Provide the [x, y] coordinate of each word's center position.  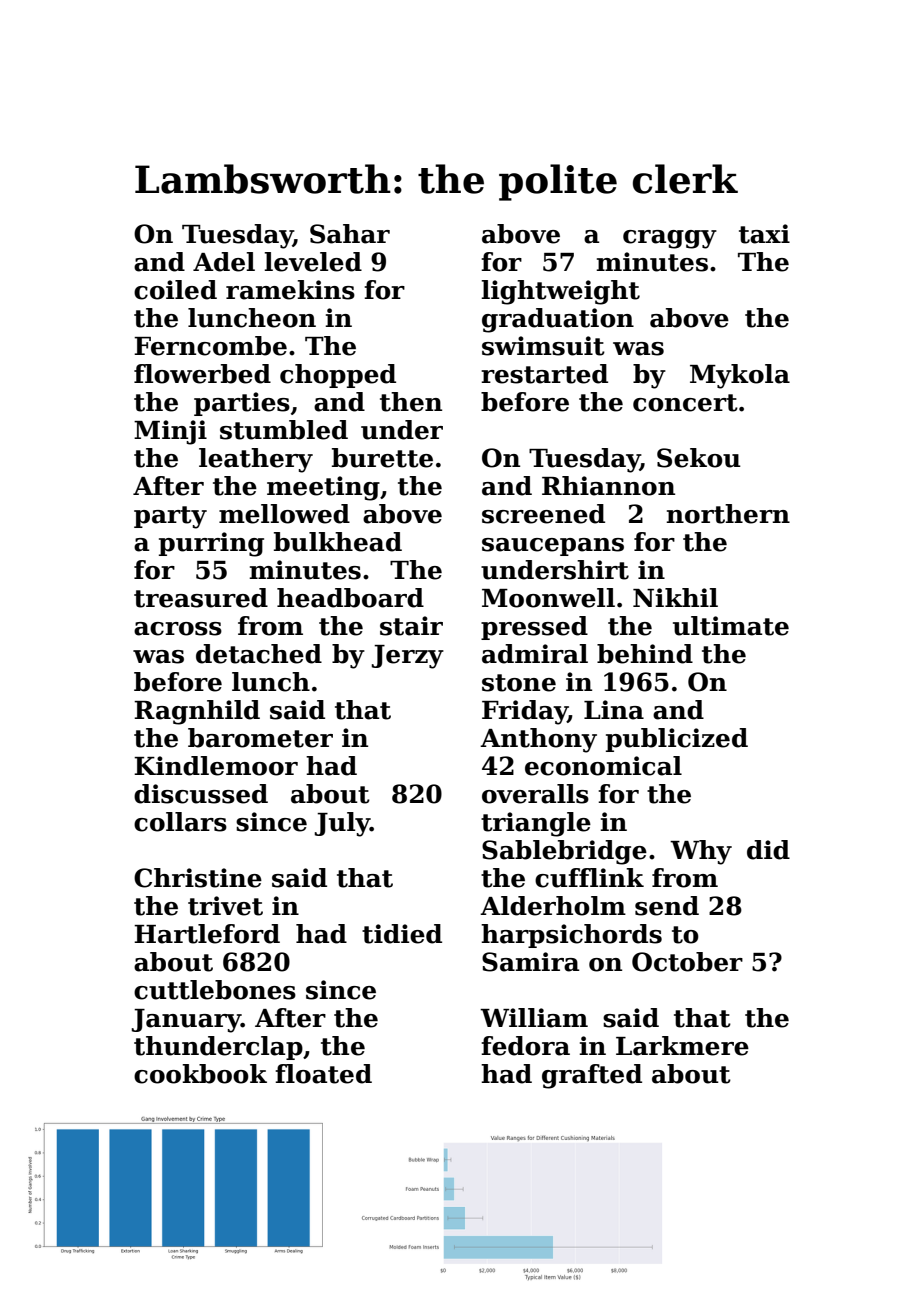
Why [701, 852]
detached [259, 654]
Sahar [350, 234]
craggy [670, 239]
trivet [225, 906]
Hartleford [207, 934]
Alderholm [553, 906]
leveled [313, 262]
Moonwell [548, 598]
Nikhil [675, 597]
